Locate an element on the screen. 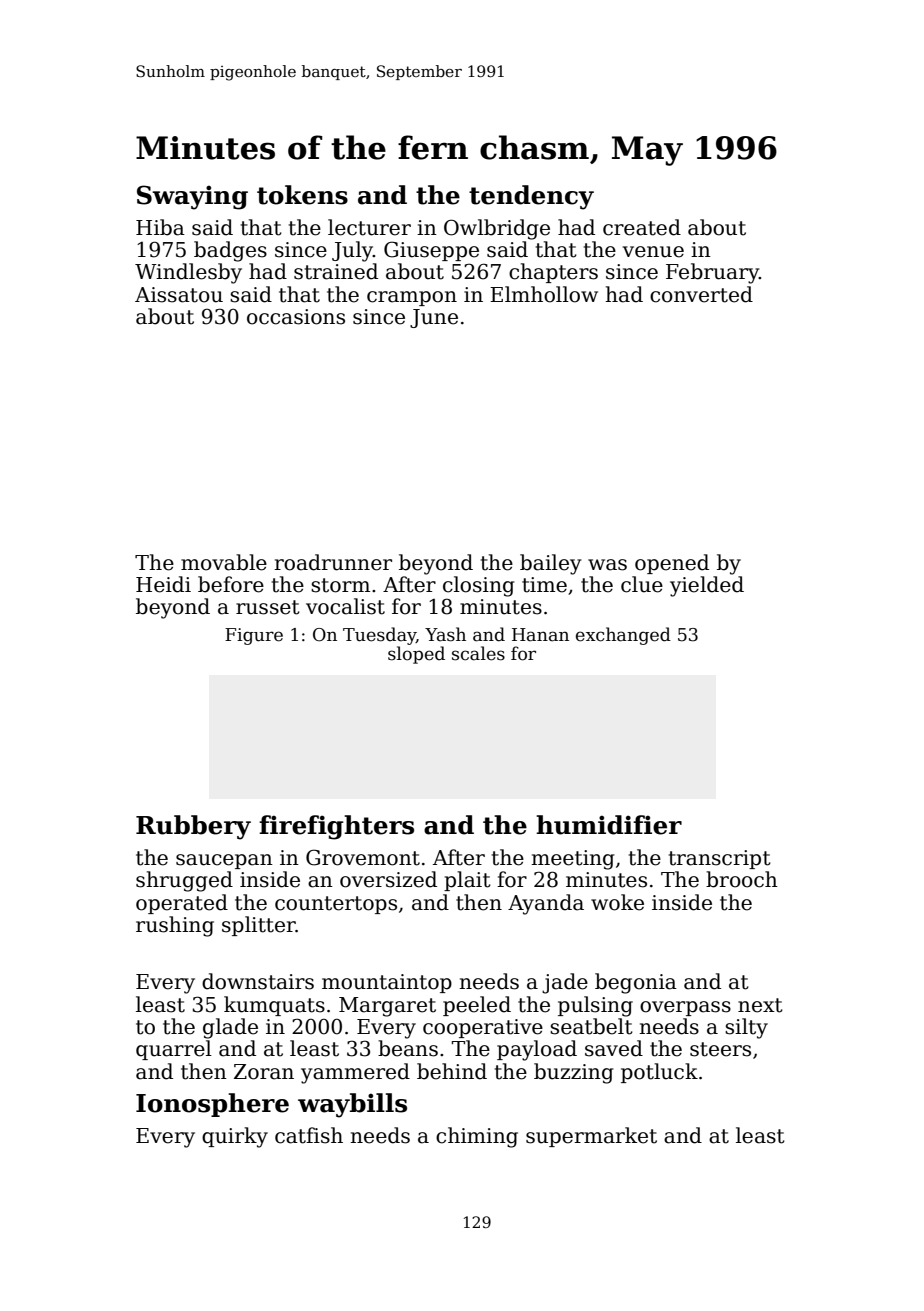 This screenshot has width=924, height=1311. closing is located at coordinates (479, 586).
